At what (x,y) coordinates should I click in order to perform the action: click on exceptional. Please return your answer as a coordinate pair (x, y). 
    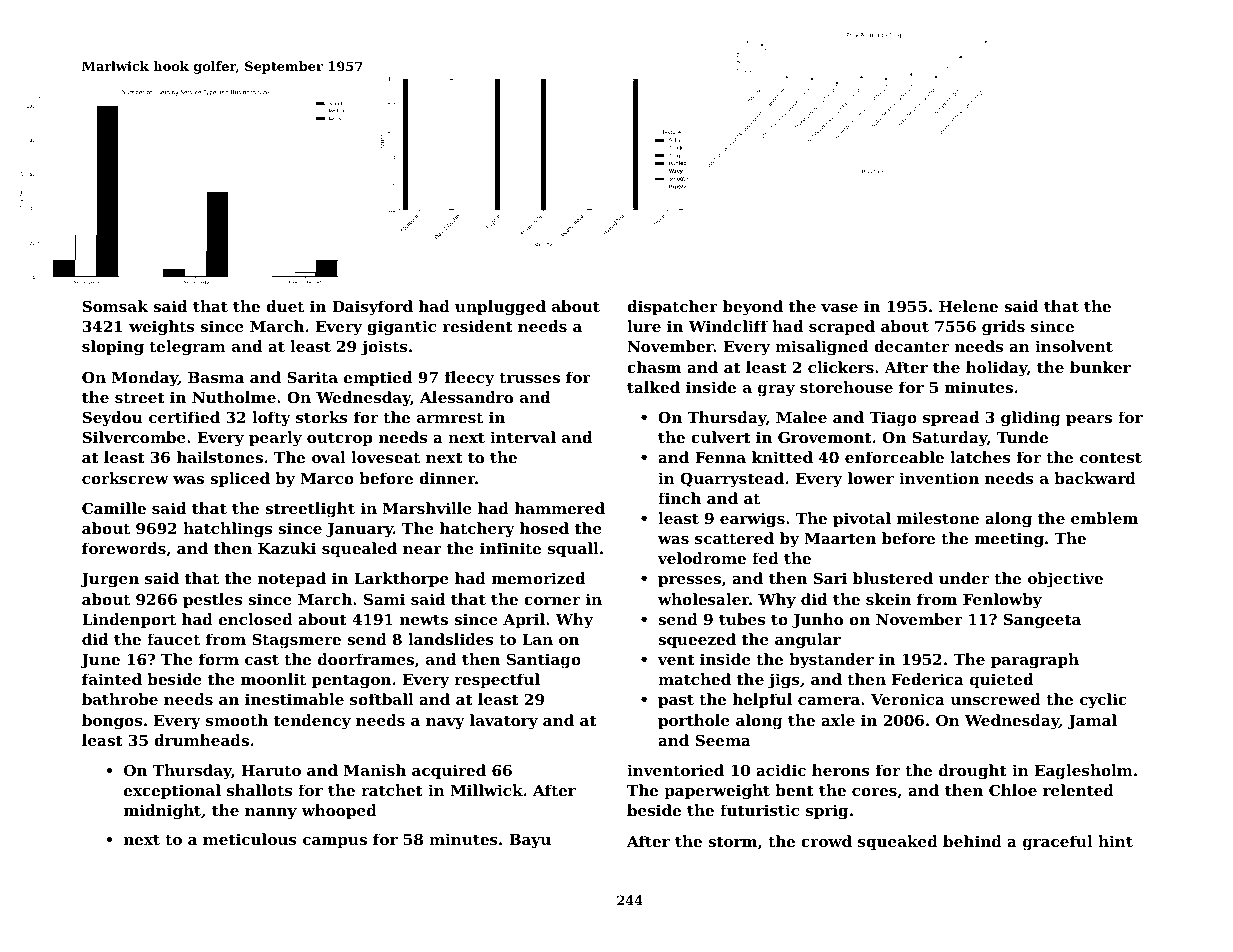
    Looking at the image, I should click on (172, 791).
